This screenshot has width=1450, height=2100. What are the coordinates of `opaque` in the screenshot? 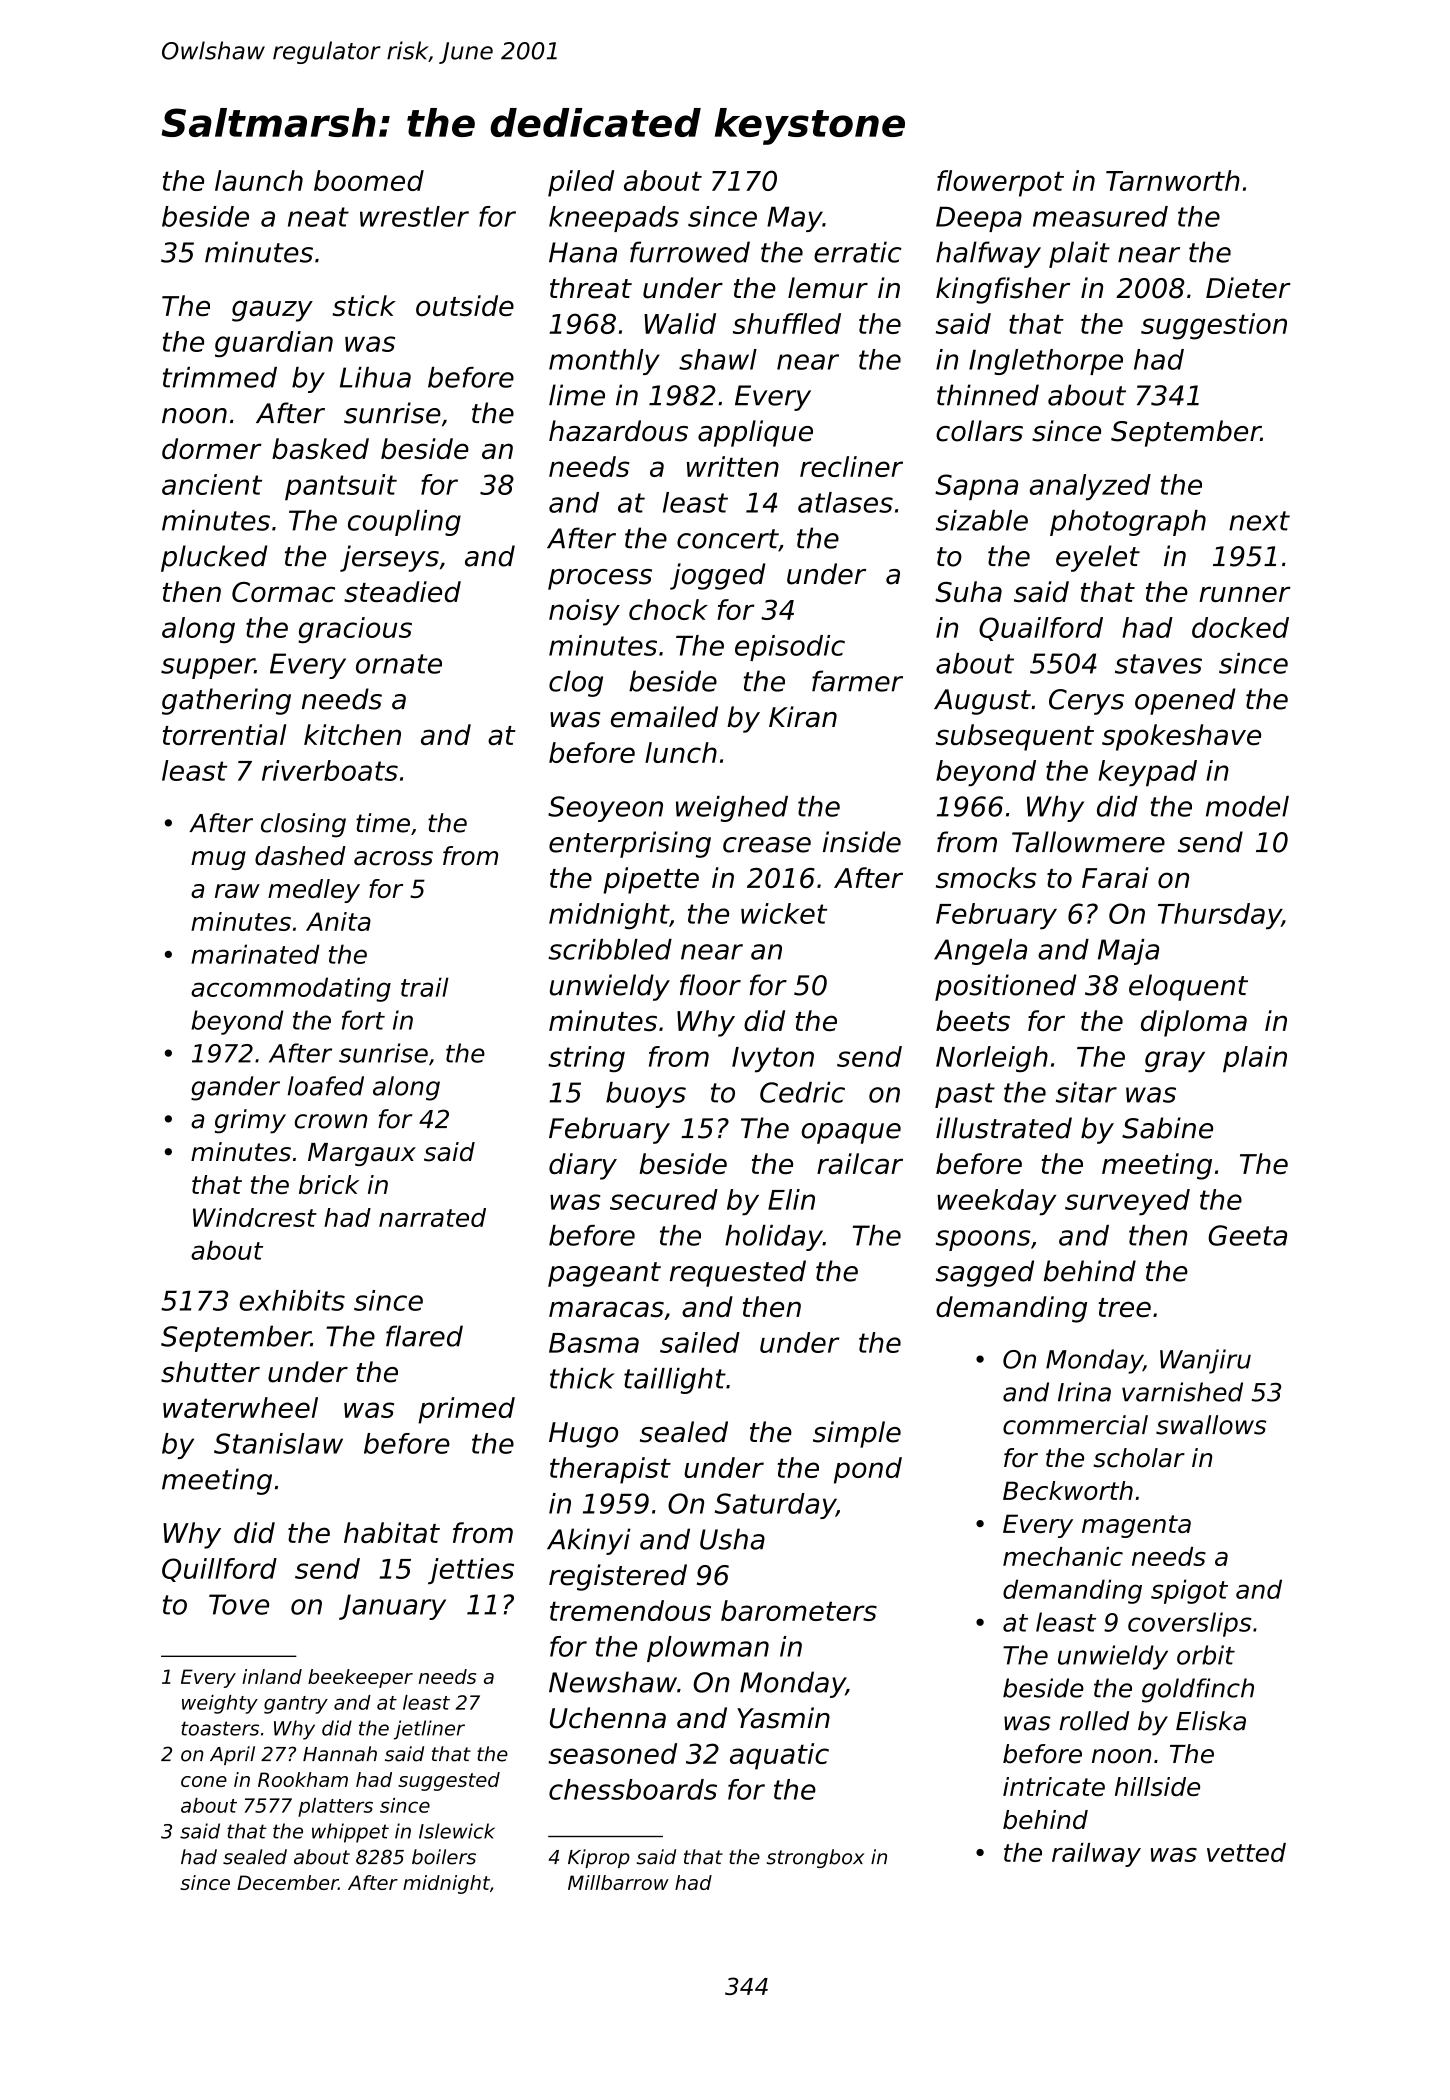 It's located at (851, 1133).
